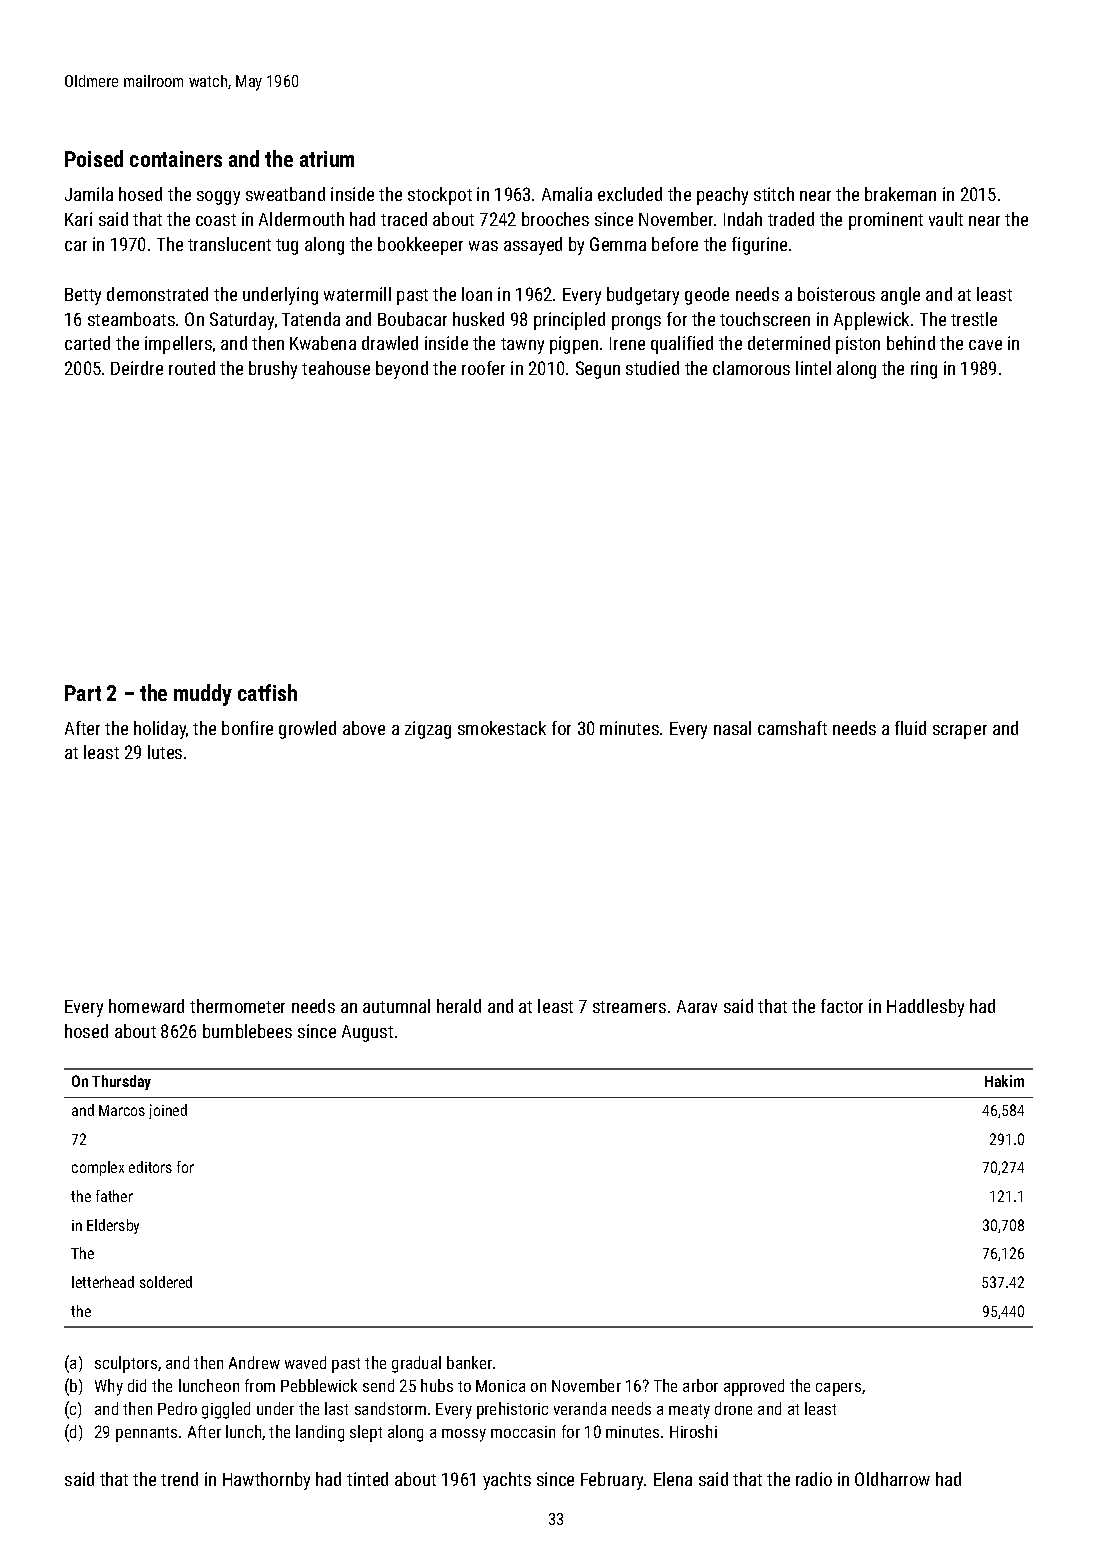  I want to click on camshaft, so click(792, 728).
